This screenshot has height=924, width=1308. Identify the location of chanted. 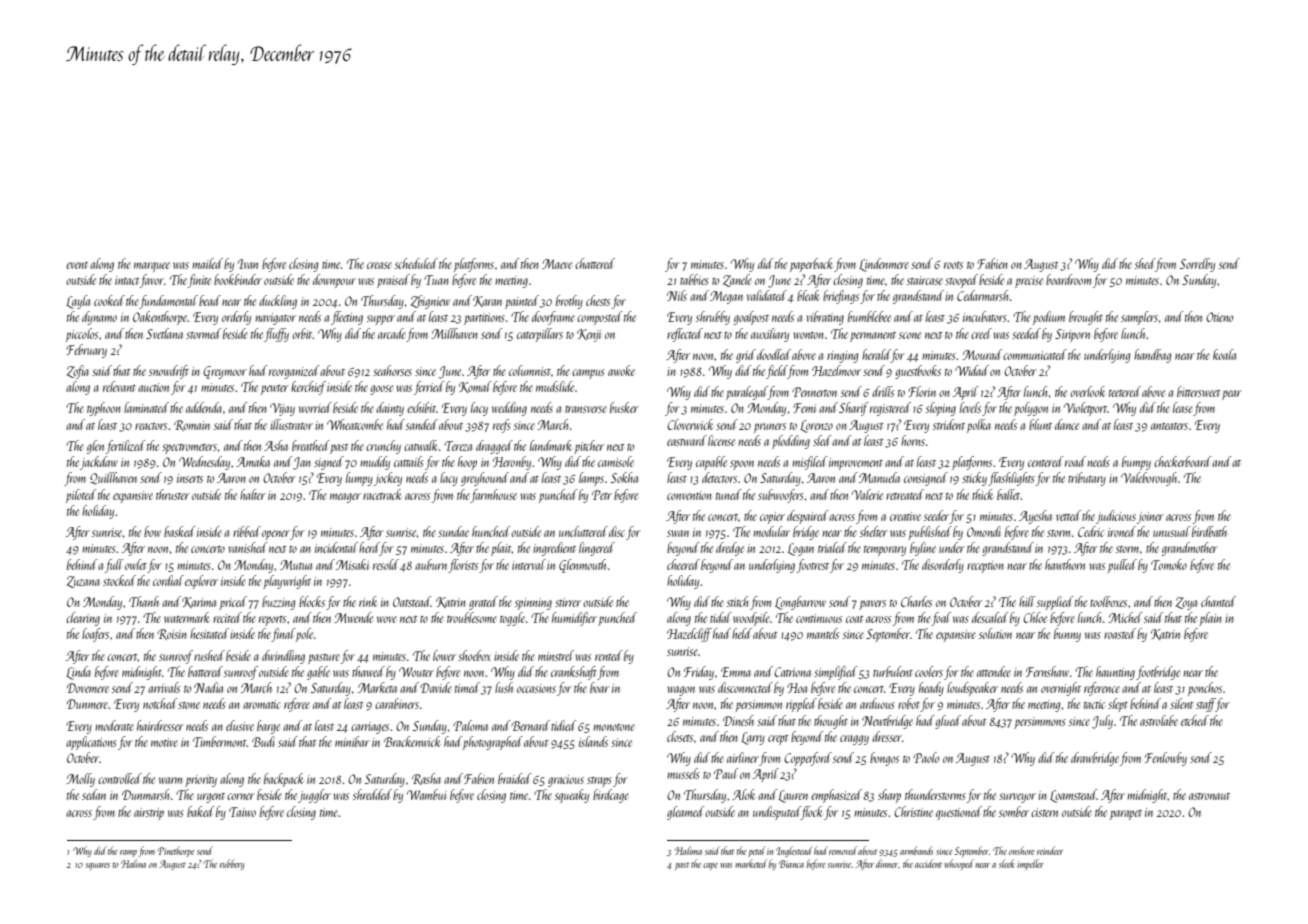
(1218, 601).
